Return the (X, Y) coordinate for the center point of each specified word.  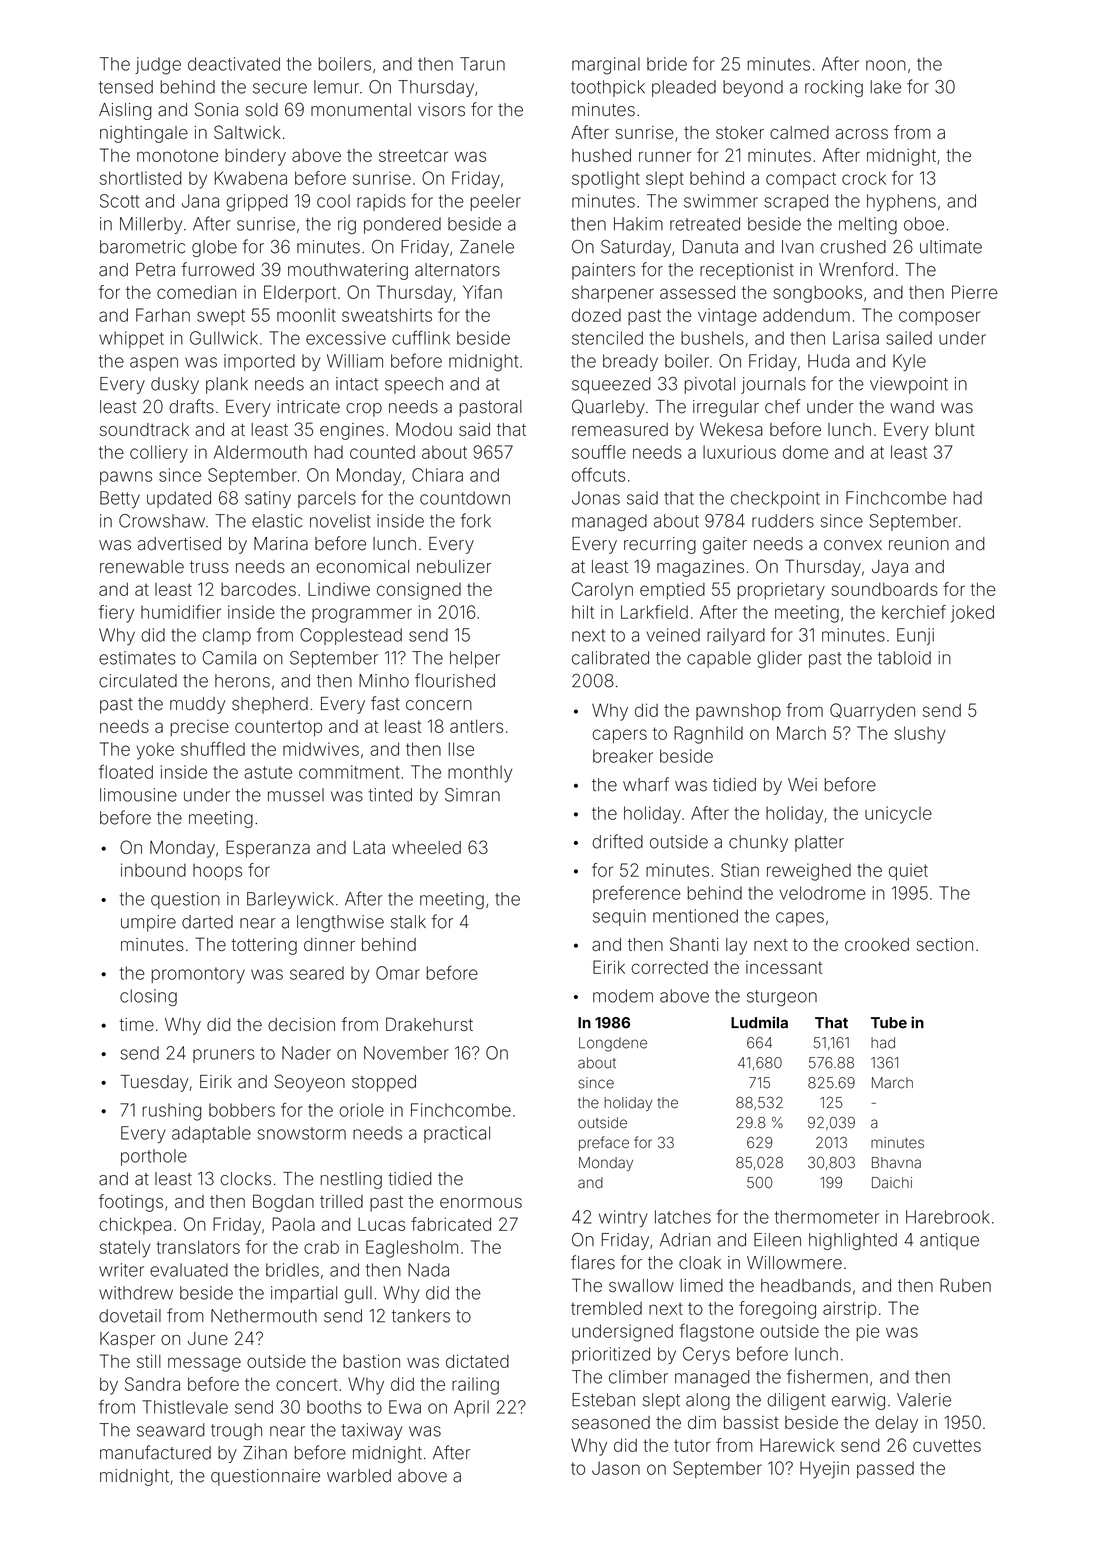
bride (667, 64)
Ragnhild (708, 735)
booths (334, 1407)
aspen (154, 364)
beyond (753, 88)
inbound (153, 870)
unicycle (898, 815)
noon (886, 65)
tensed (126, 87)
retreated (705, 224)
